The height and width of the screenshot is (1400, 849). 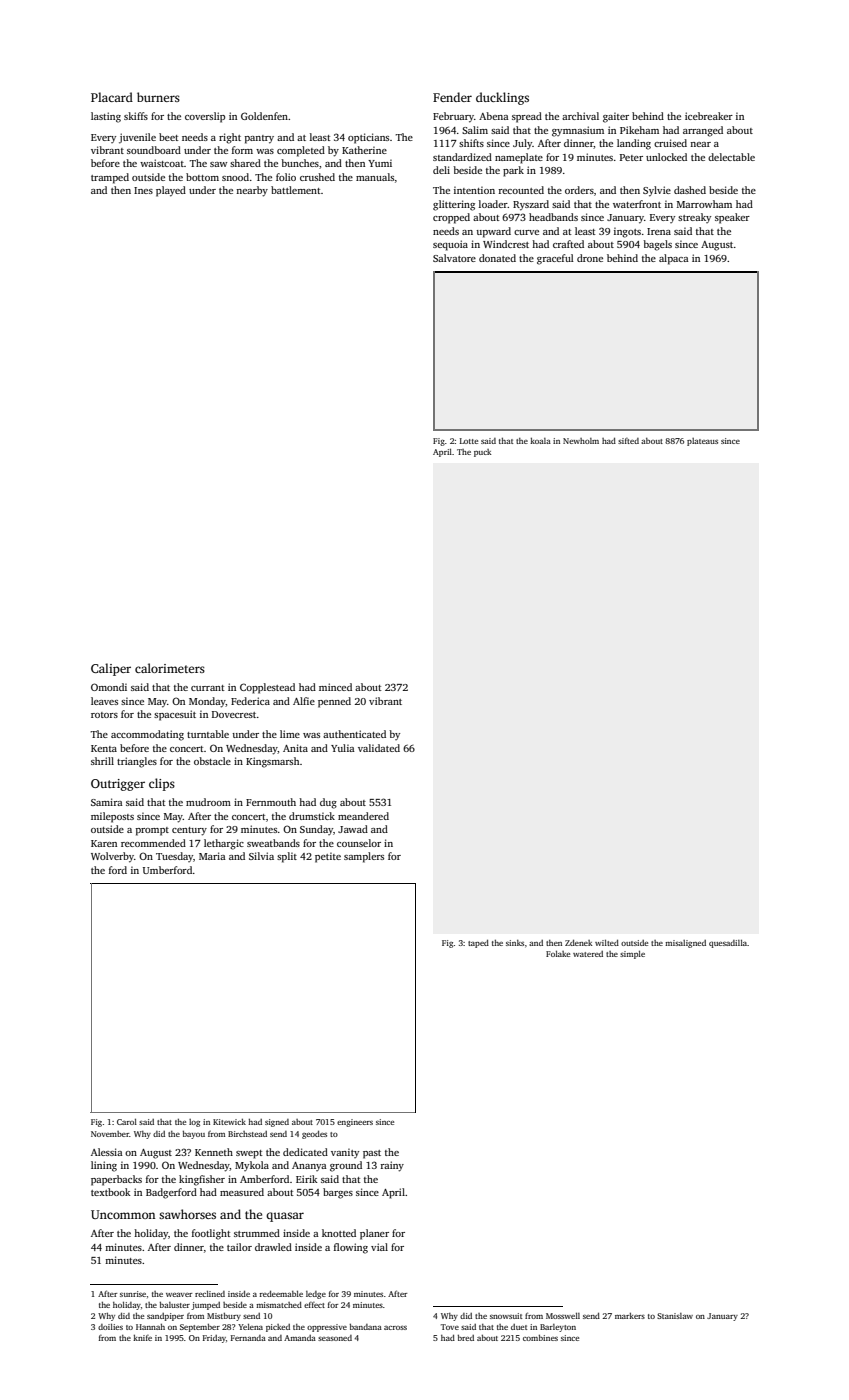 What do you see at coordinates (272, 762) in the screenshot?
I see `Kingsmarsh` at bounding box center [272, 762].
